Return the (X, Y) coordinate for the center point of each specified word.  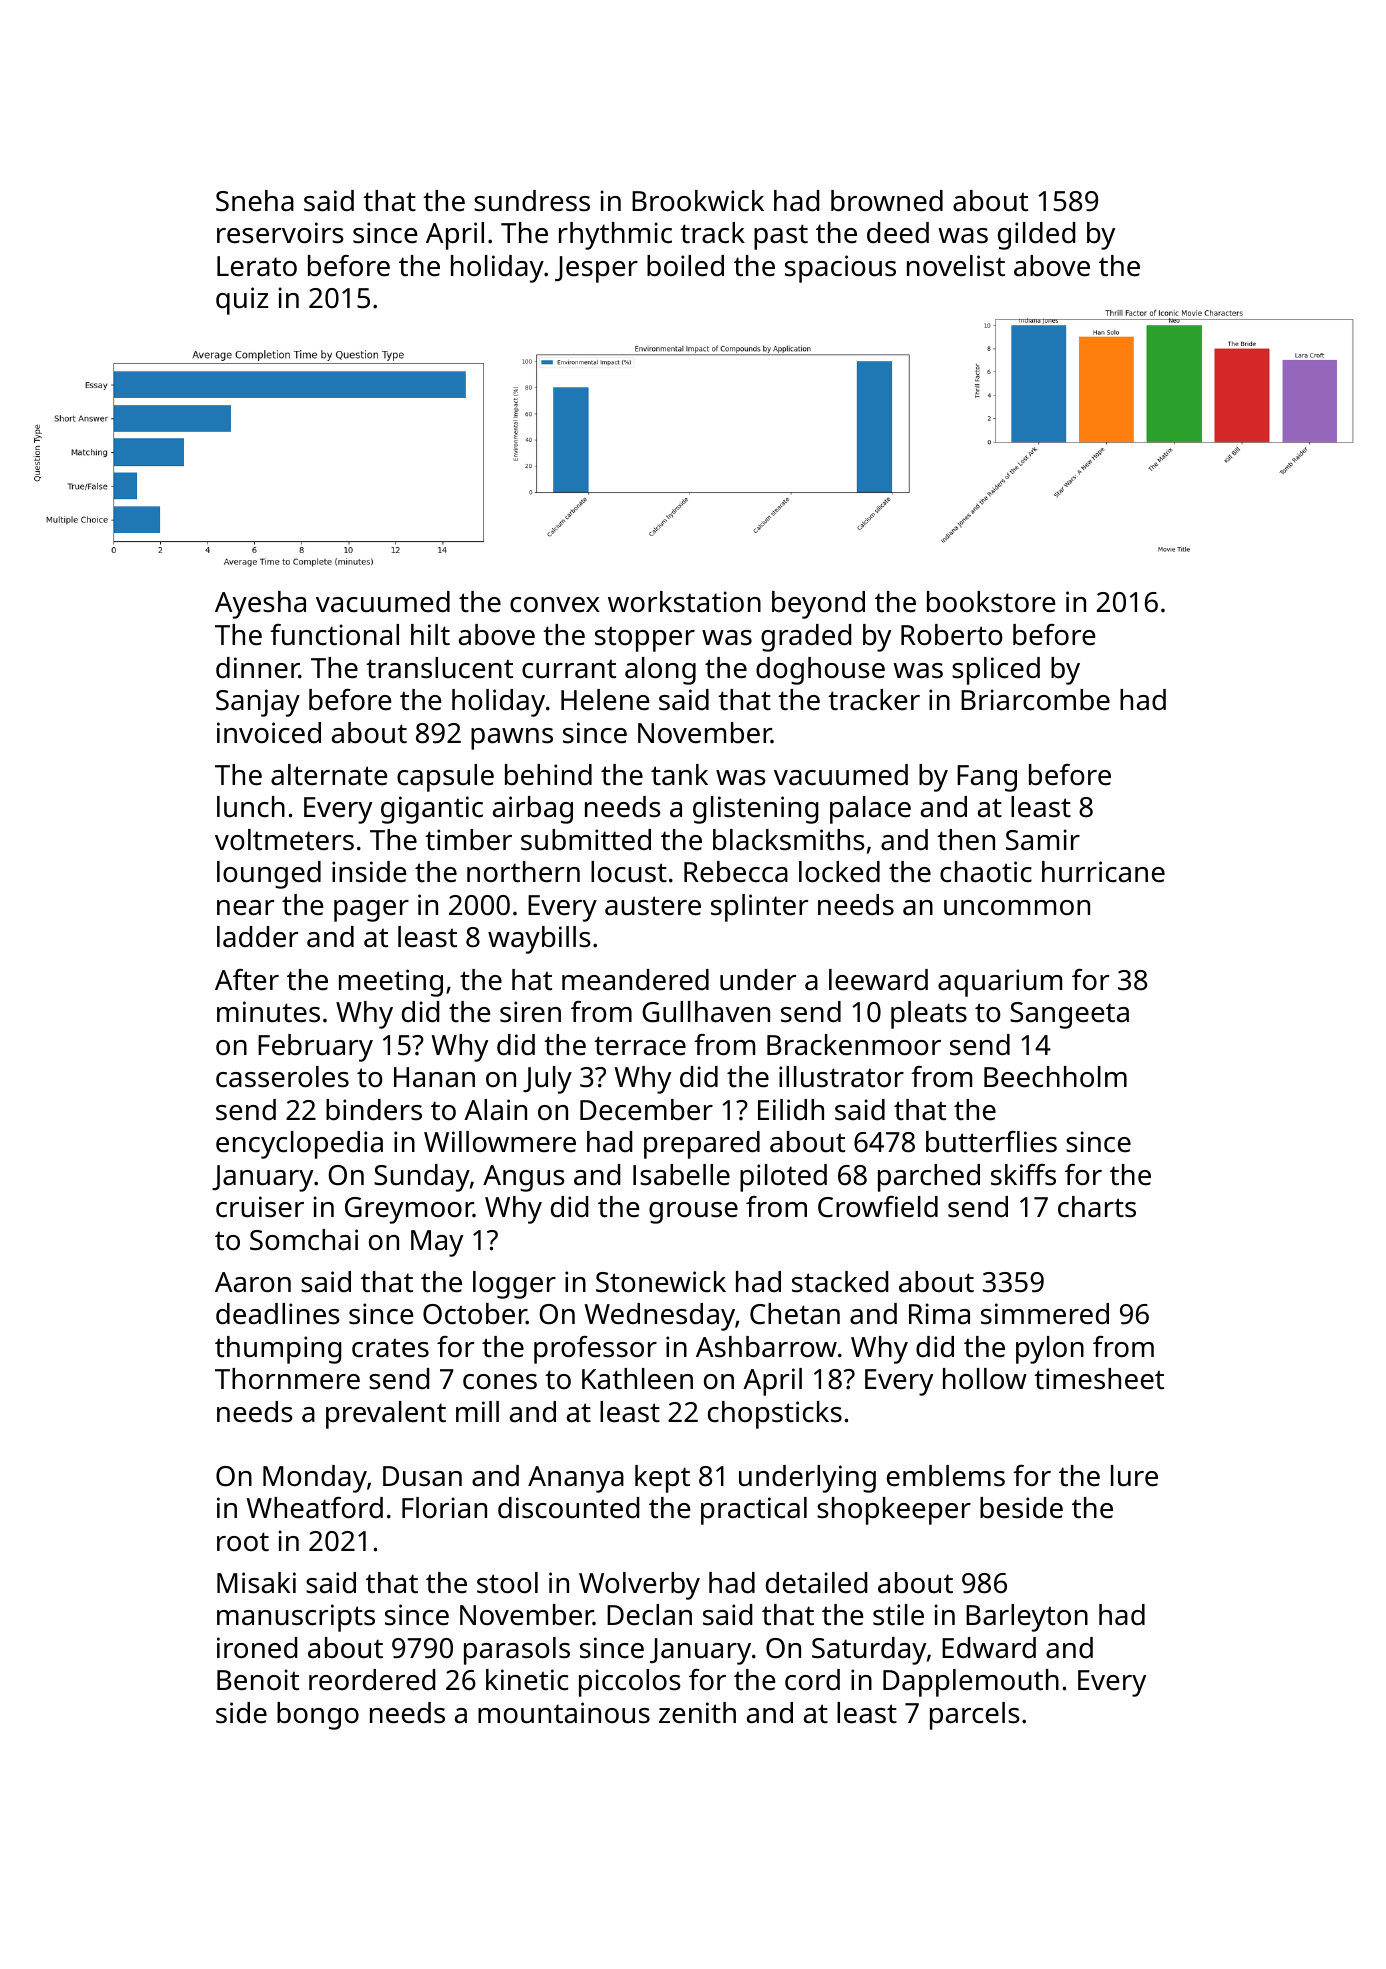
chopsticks (775, 1415)
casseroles (282, 1077)
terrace (640, 1046)
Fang (987, 778)
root (243, 1541)
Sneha (255, 201)
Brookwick (698, 201)
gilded (1036, 236)
